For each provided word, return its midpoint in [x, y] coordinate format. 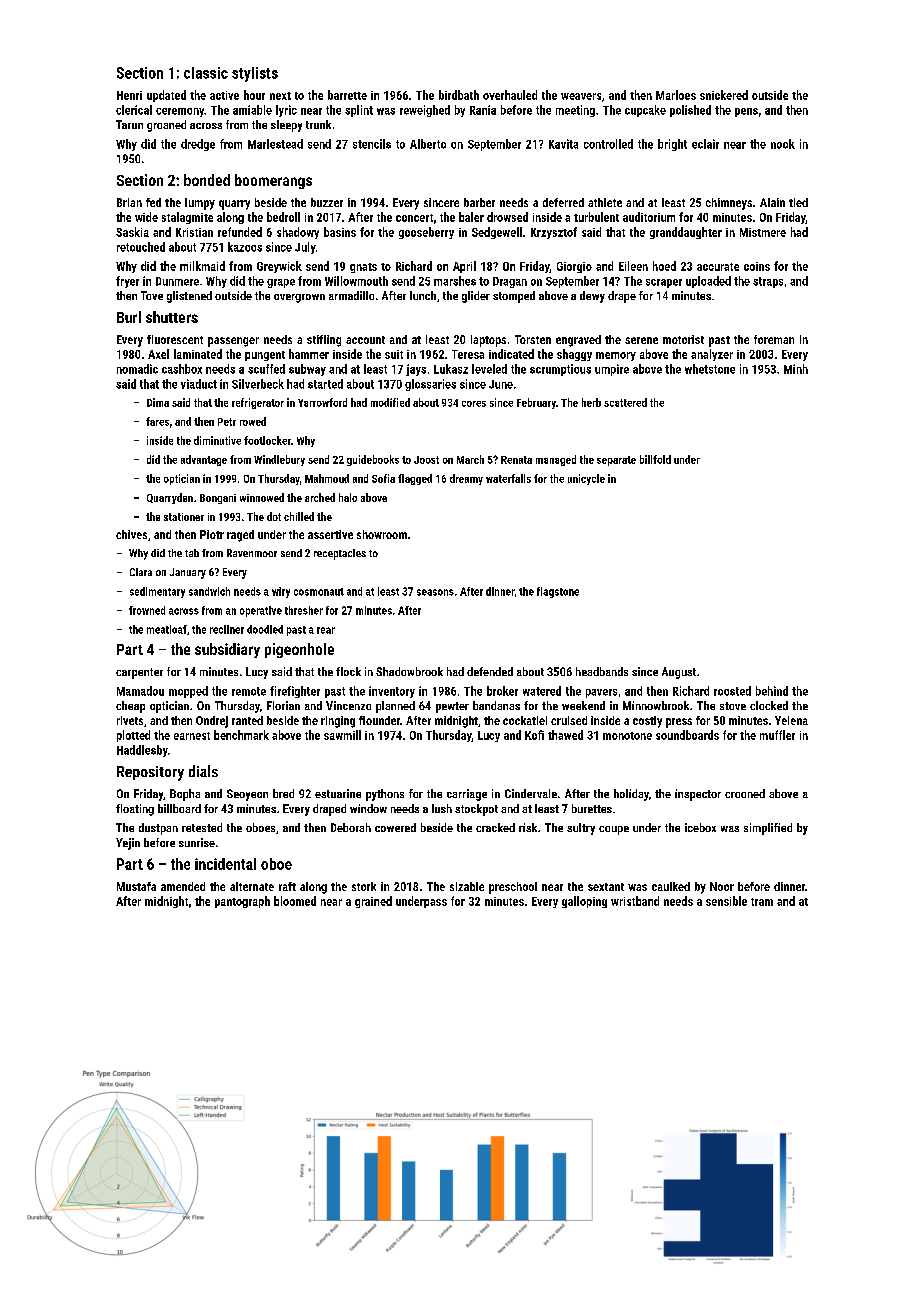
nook [783, 144]
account [365, 340]
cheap [130, 707]
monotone [627, 736]
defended [490, 671]
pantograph [242, 902]
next [280, 96]
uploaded [708, 282]
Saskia [132, 232]
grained [373, 902]
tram [762, 902]
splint [359, 111]
